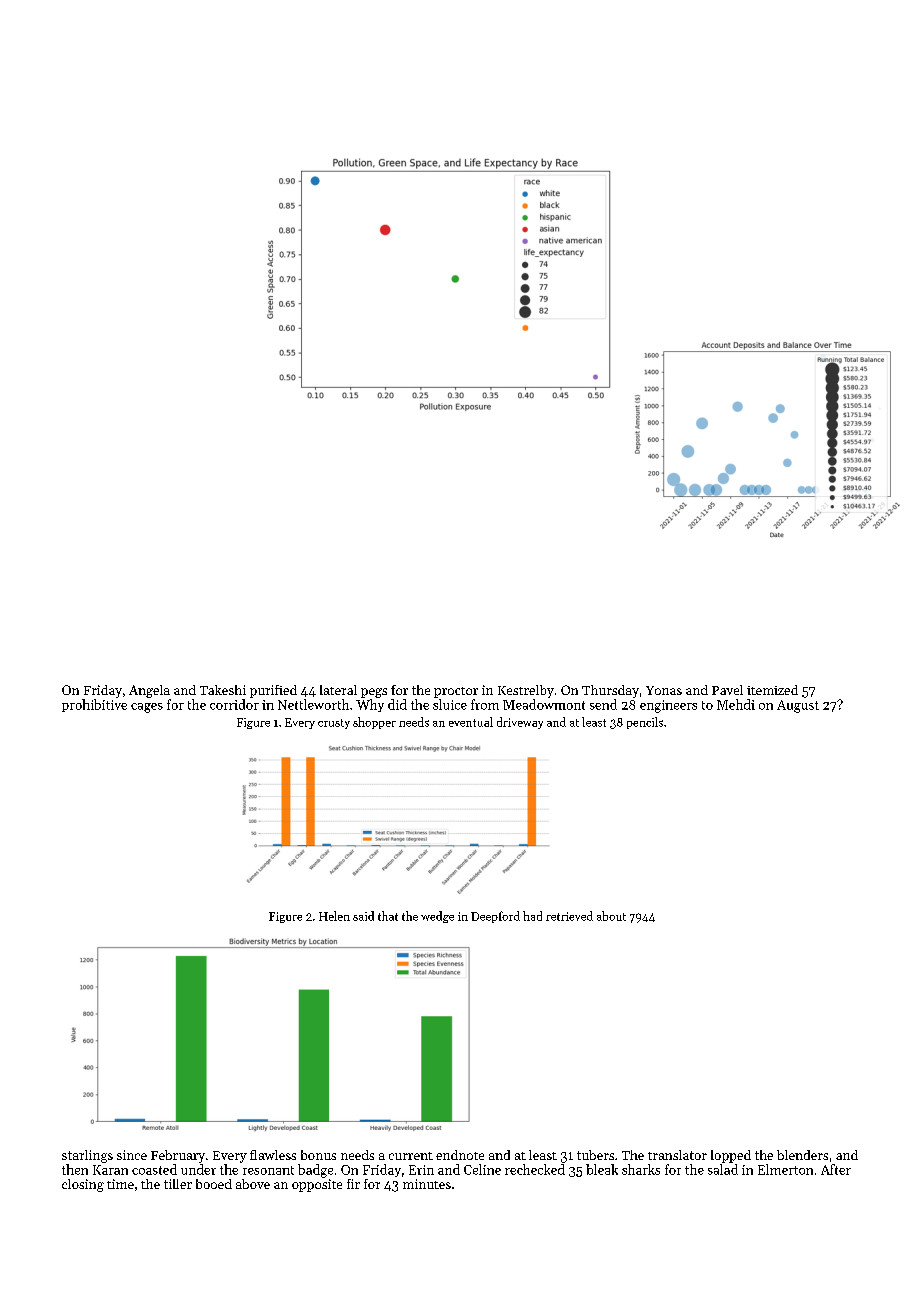 Image resolution: width=924 pixels, height=1308 pixels. What do you see at coordinates (178, 1184) in the image?
I see `tiller` at bounding box center [178, 1184].
